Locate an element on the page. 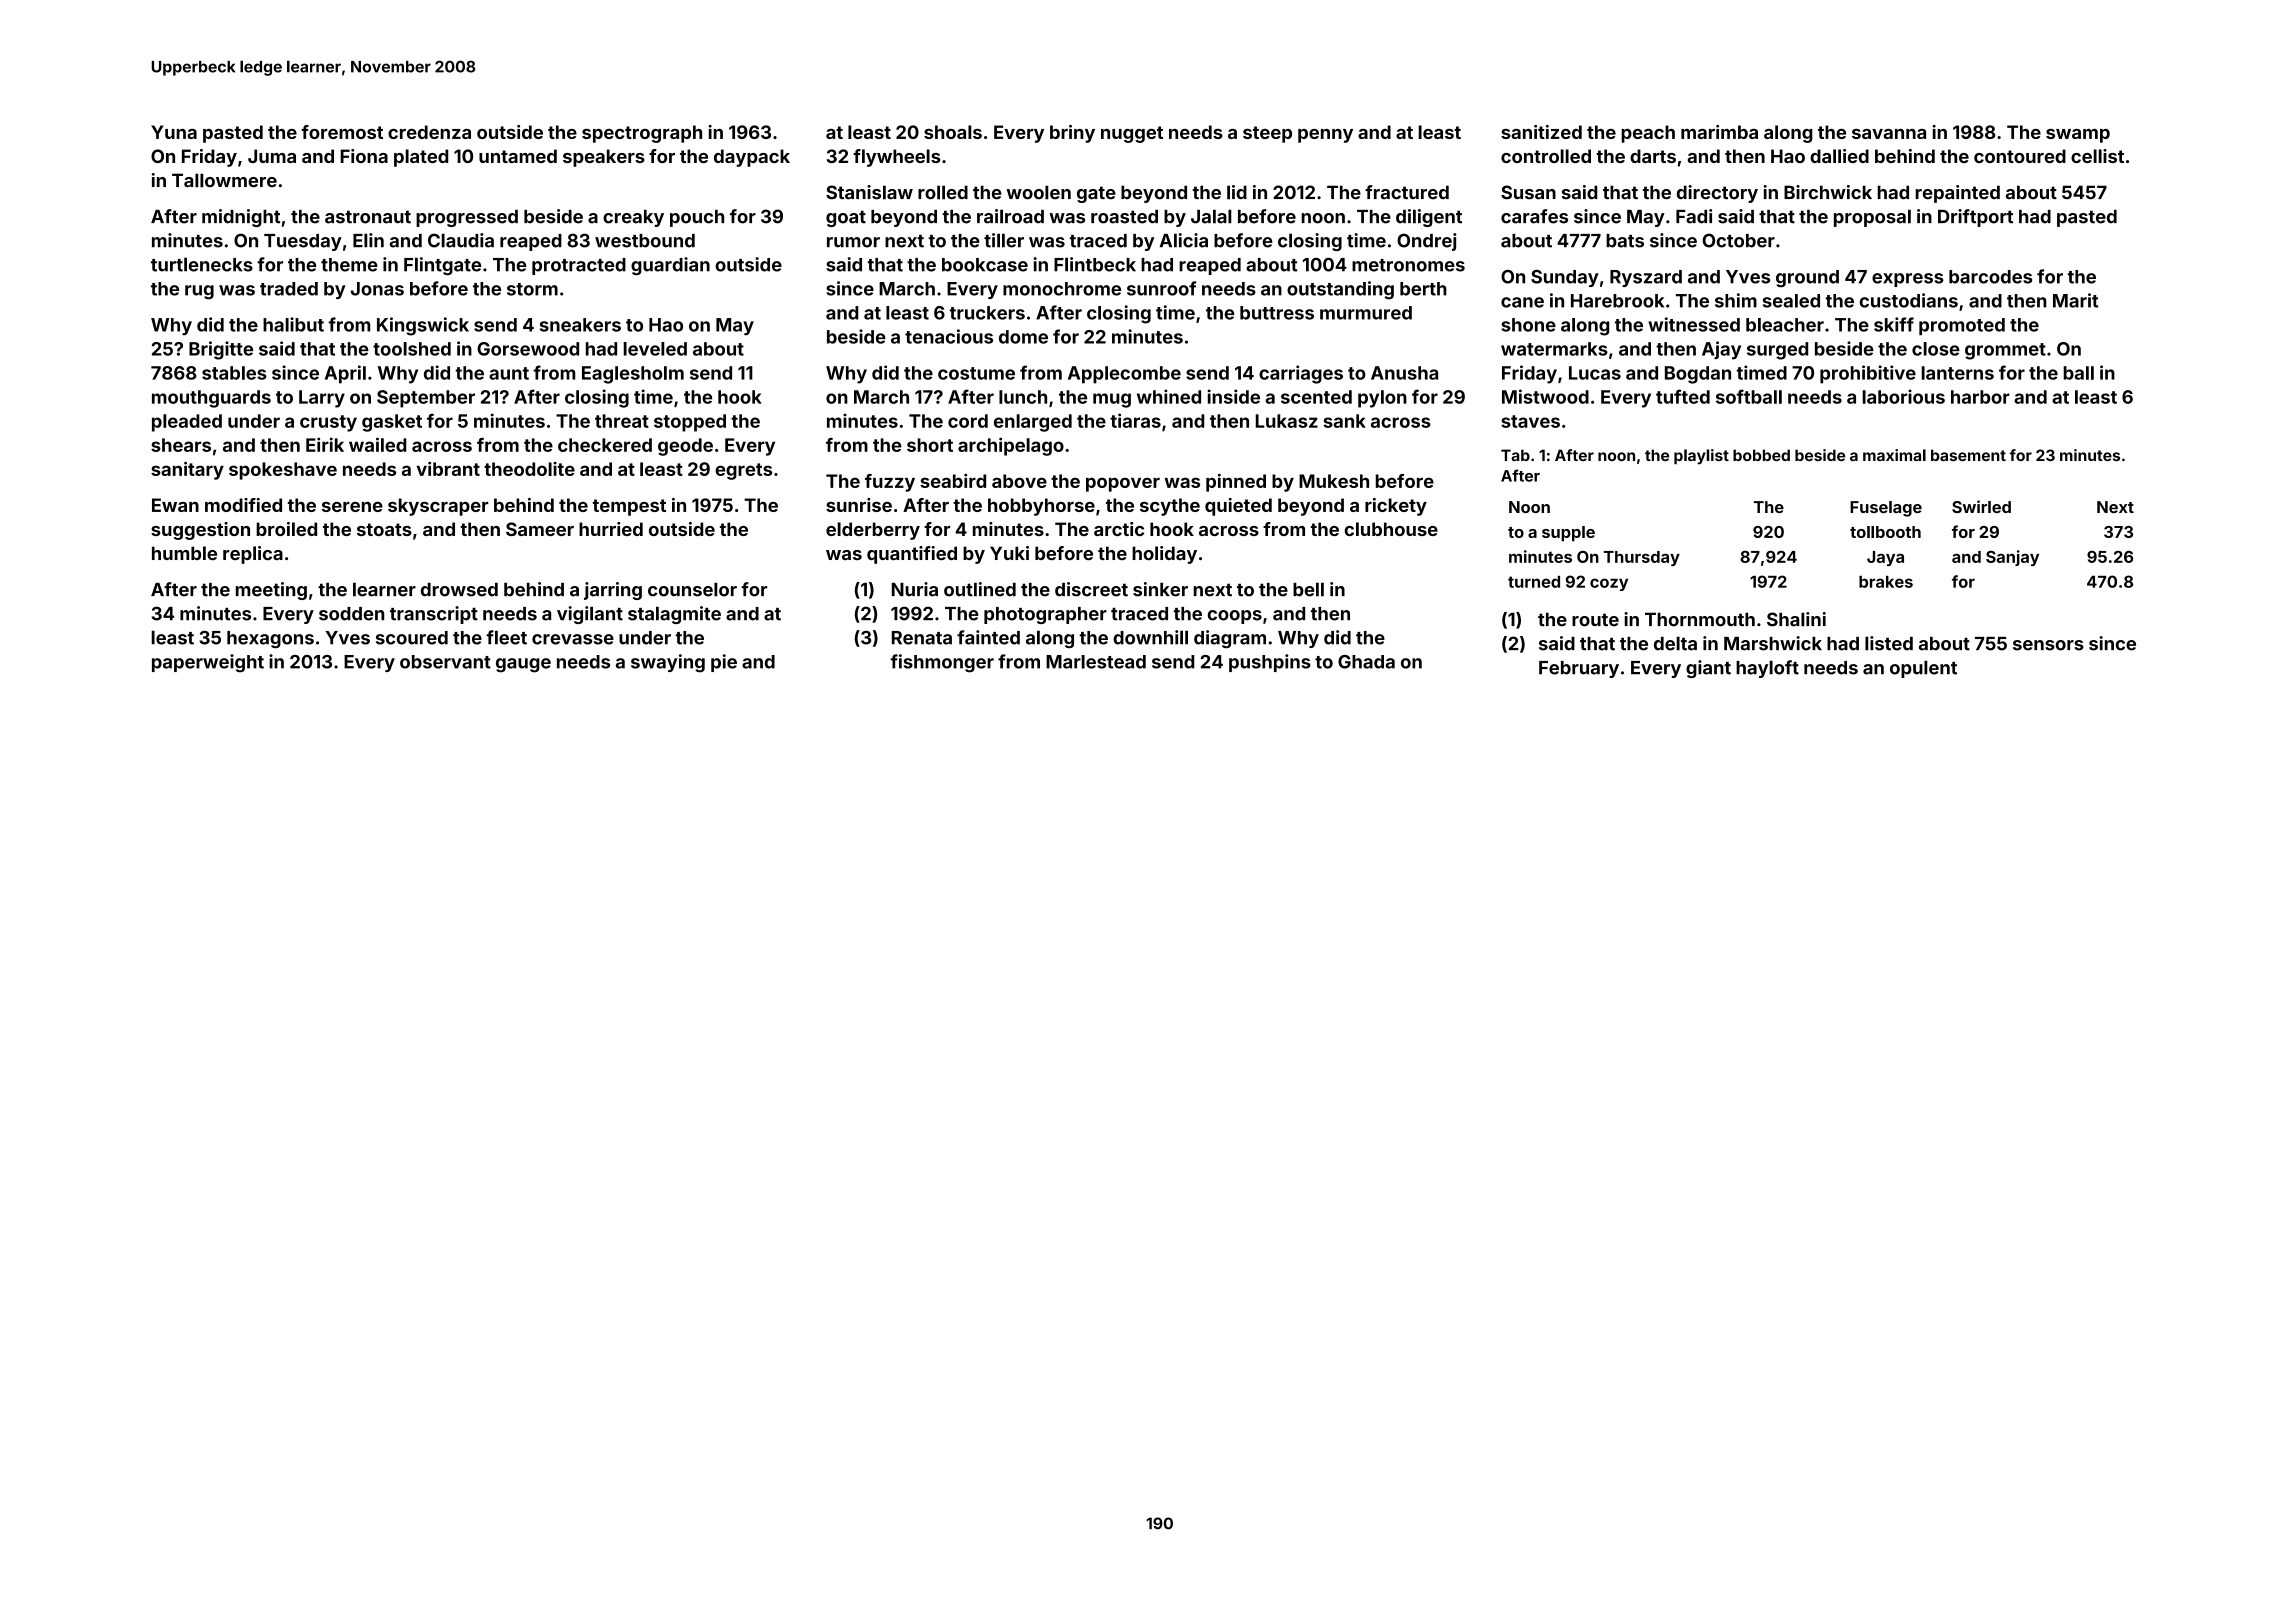  hayloft is located at coordinates (1767, 669).
